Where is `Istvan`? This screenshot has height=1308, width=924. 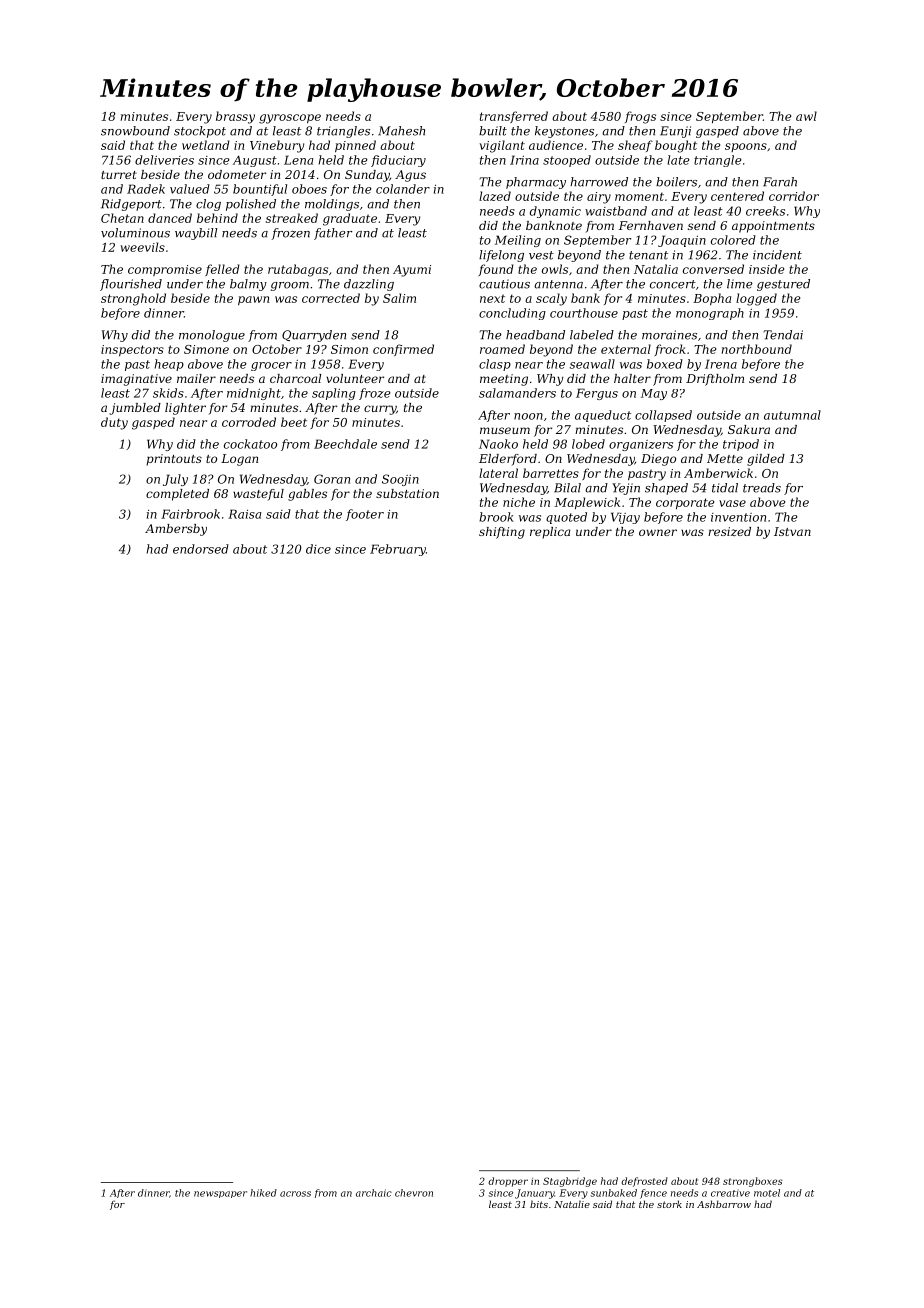
Istvan is located at coordinates (792, 531).
